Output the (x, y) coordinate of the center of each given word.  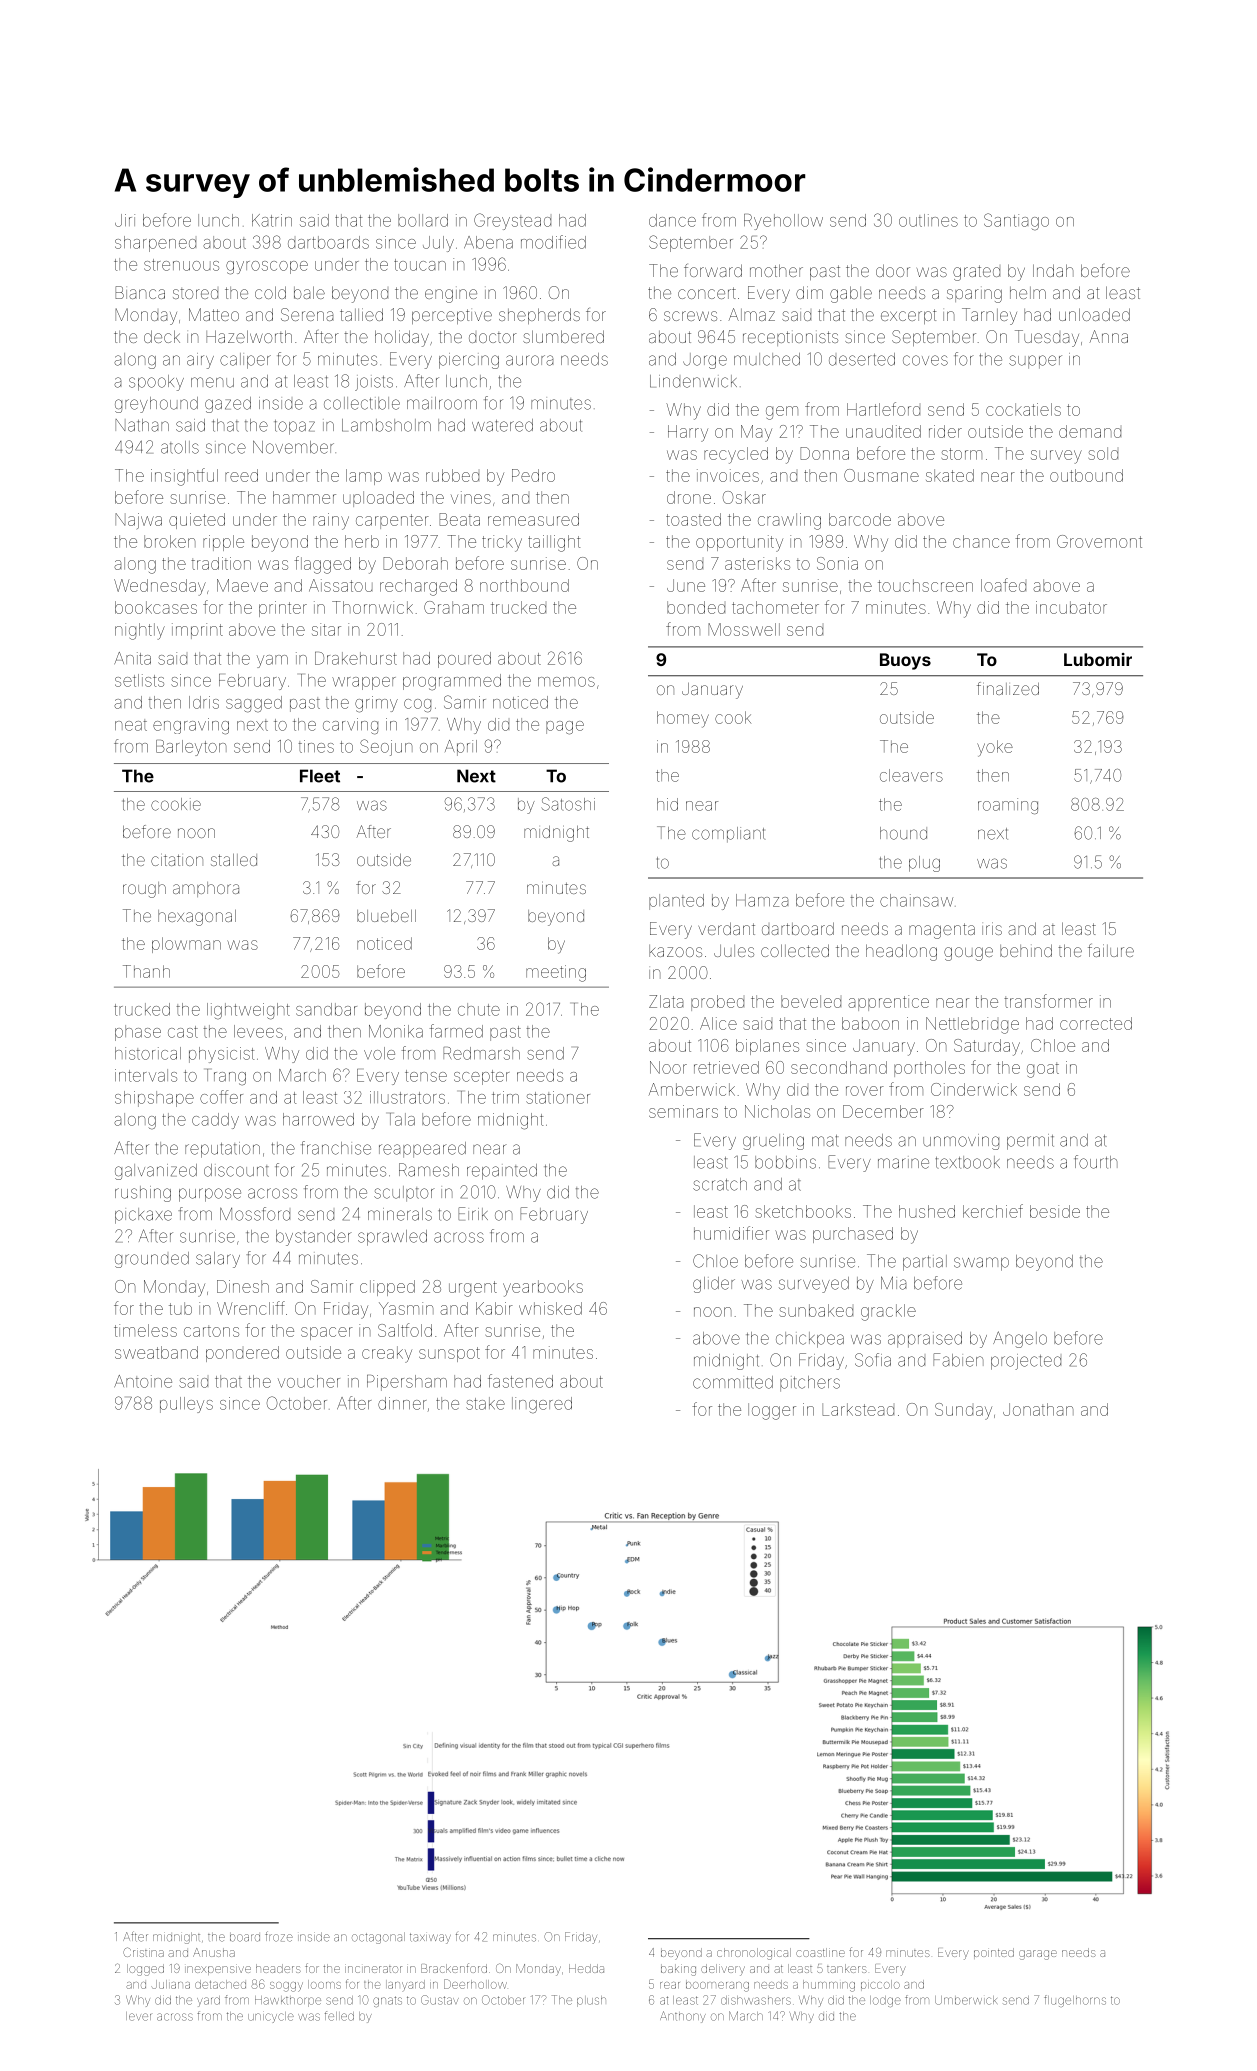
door (893, 270)
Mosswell (744, 629)
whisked (550, 1308)
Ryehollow (783, 222)
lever (138, 2016)
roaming (1008, 806)
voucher (309, 1381)
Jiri (125, 220)
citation (177, 860)
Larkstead (858, 1409)
